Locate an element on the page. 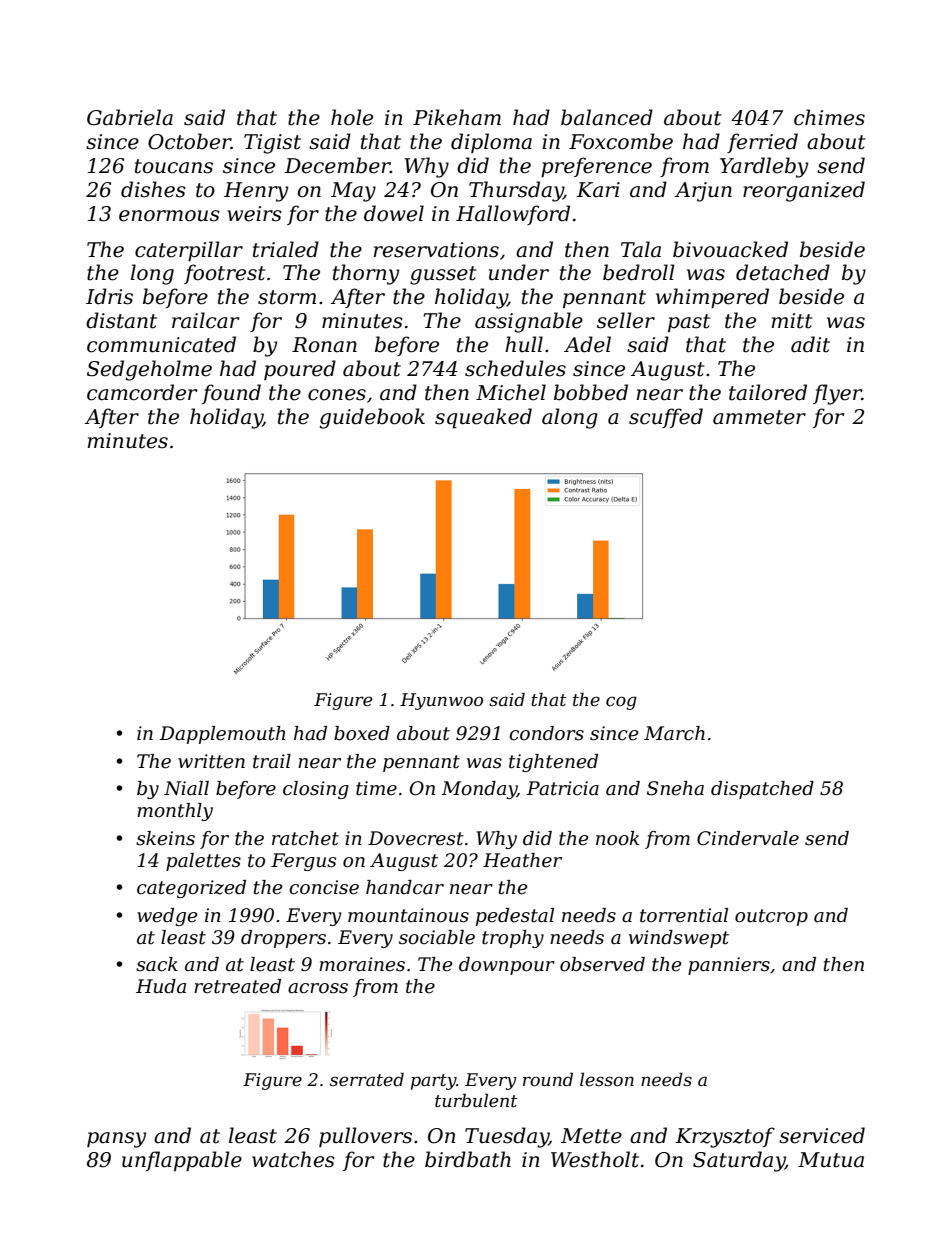 The height and width of the image is (1233, 952). Gabriela is located at coordinates (130, 117).
